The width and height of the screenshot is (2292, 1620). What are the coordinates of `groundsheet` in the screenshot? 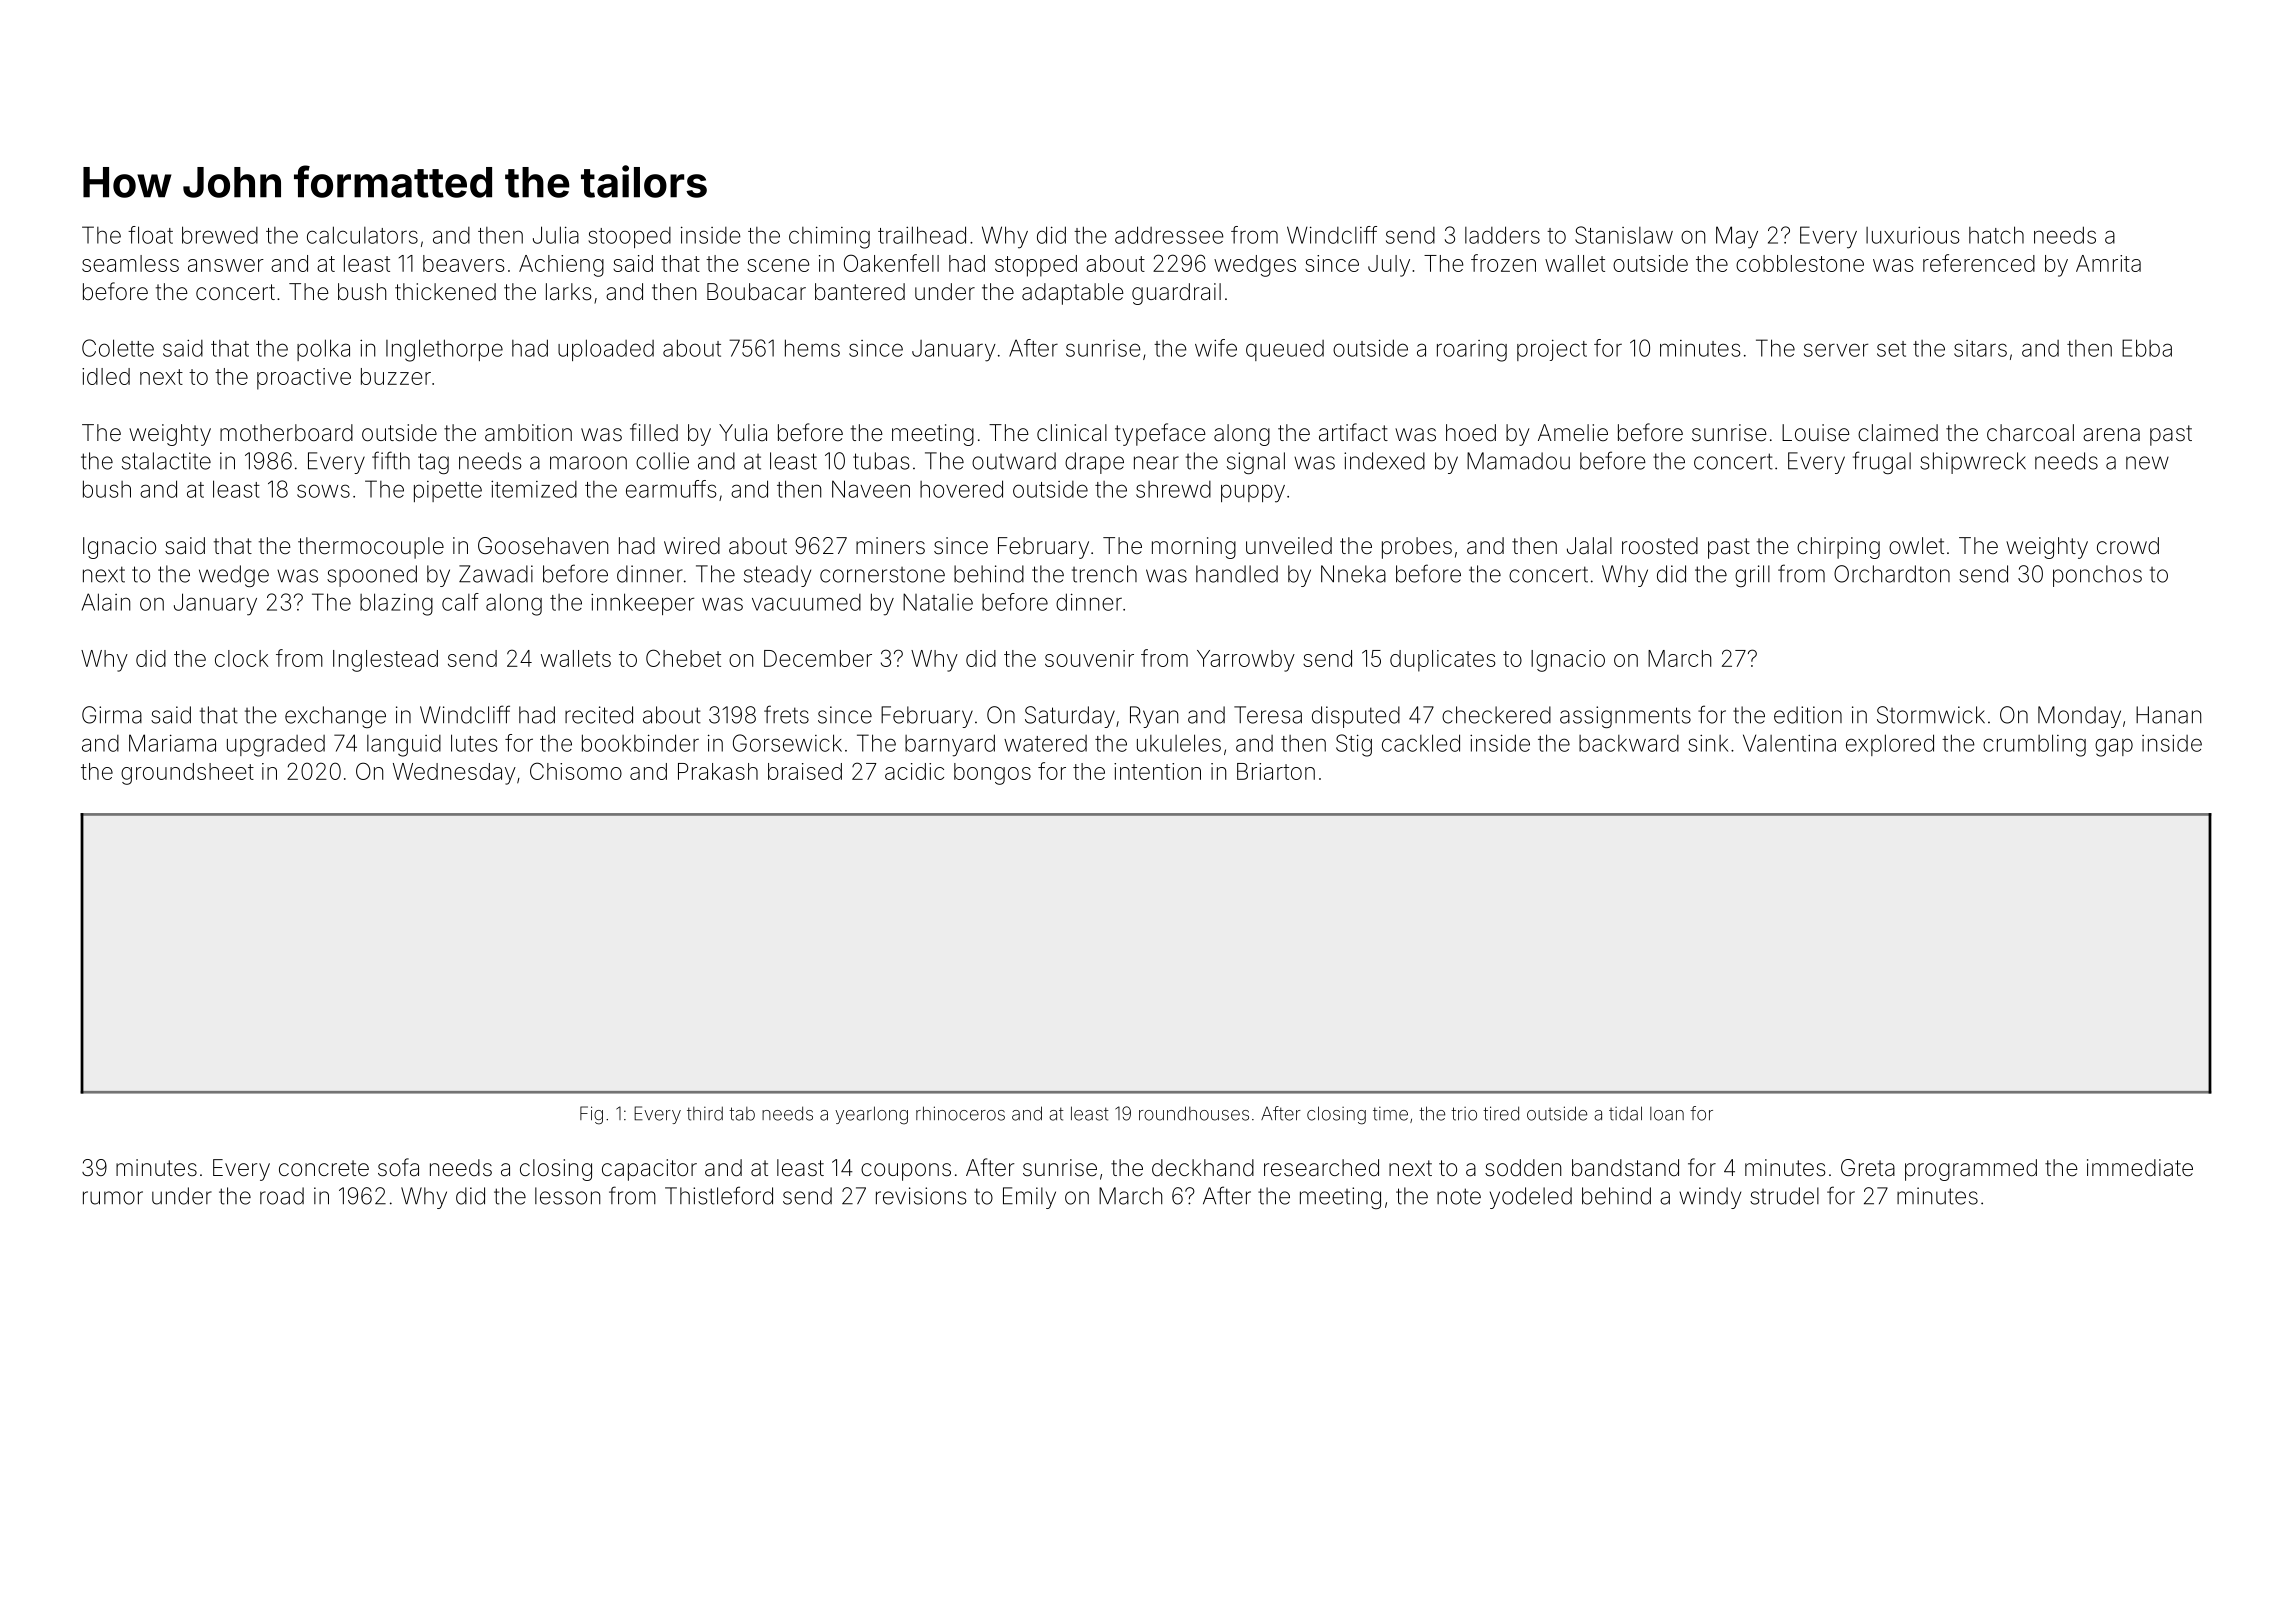 It's located at (187, 774).
